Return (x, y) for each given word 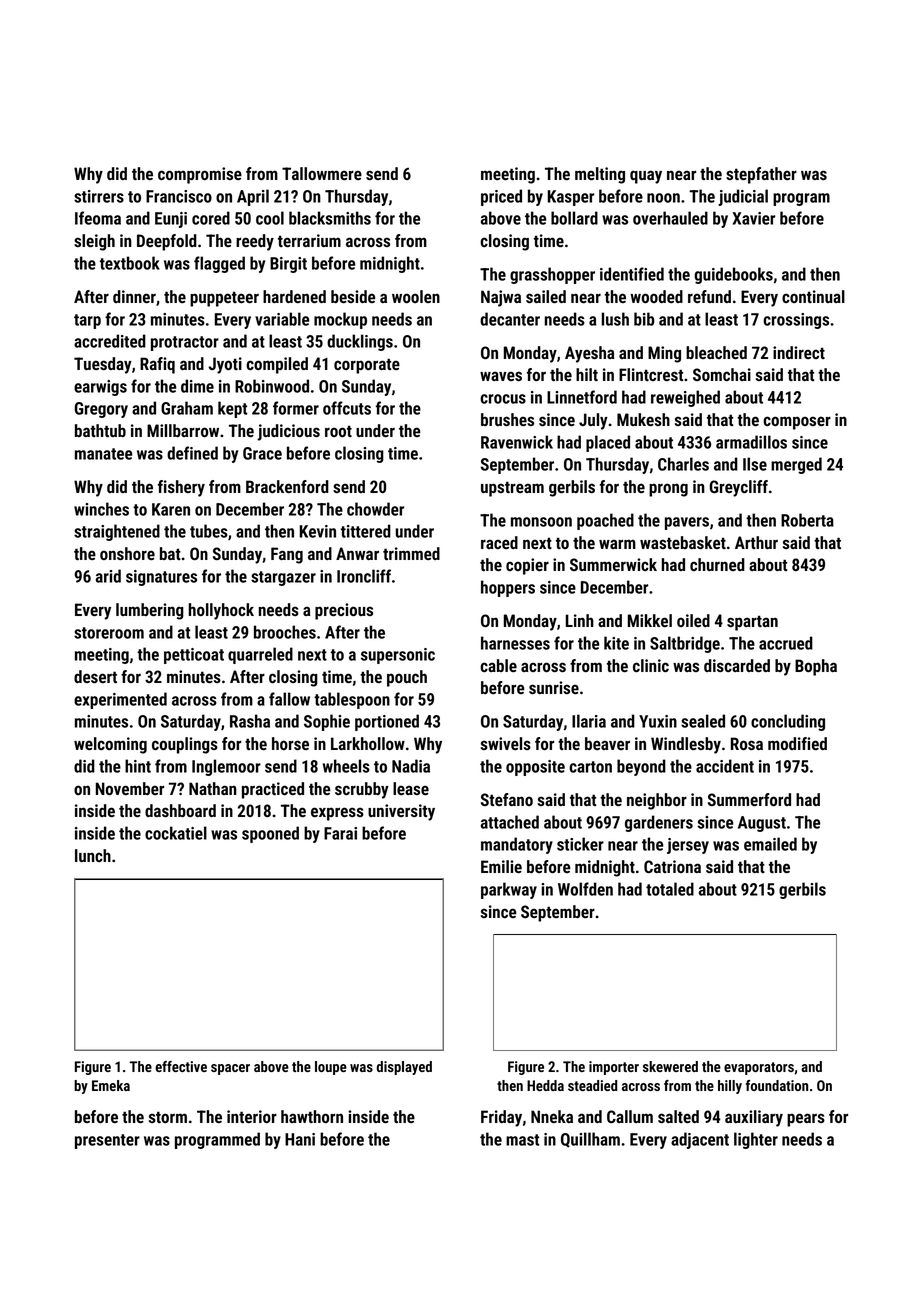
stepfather (761, 175)
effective (181, 1066)
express (337, 814)
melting (600, 175)
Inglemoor (226, 767)
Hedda (545, 1085)
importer (614, 1068)
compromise (200, 175)
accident (725, 766)
